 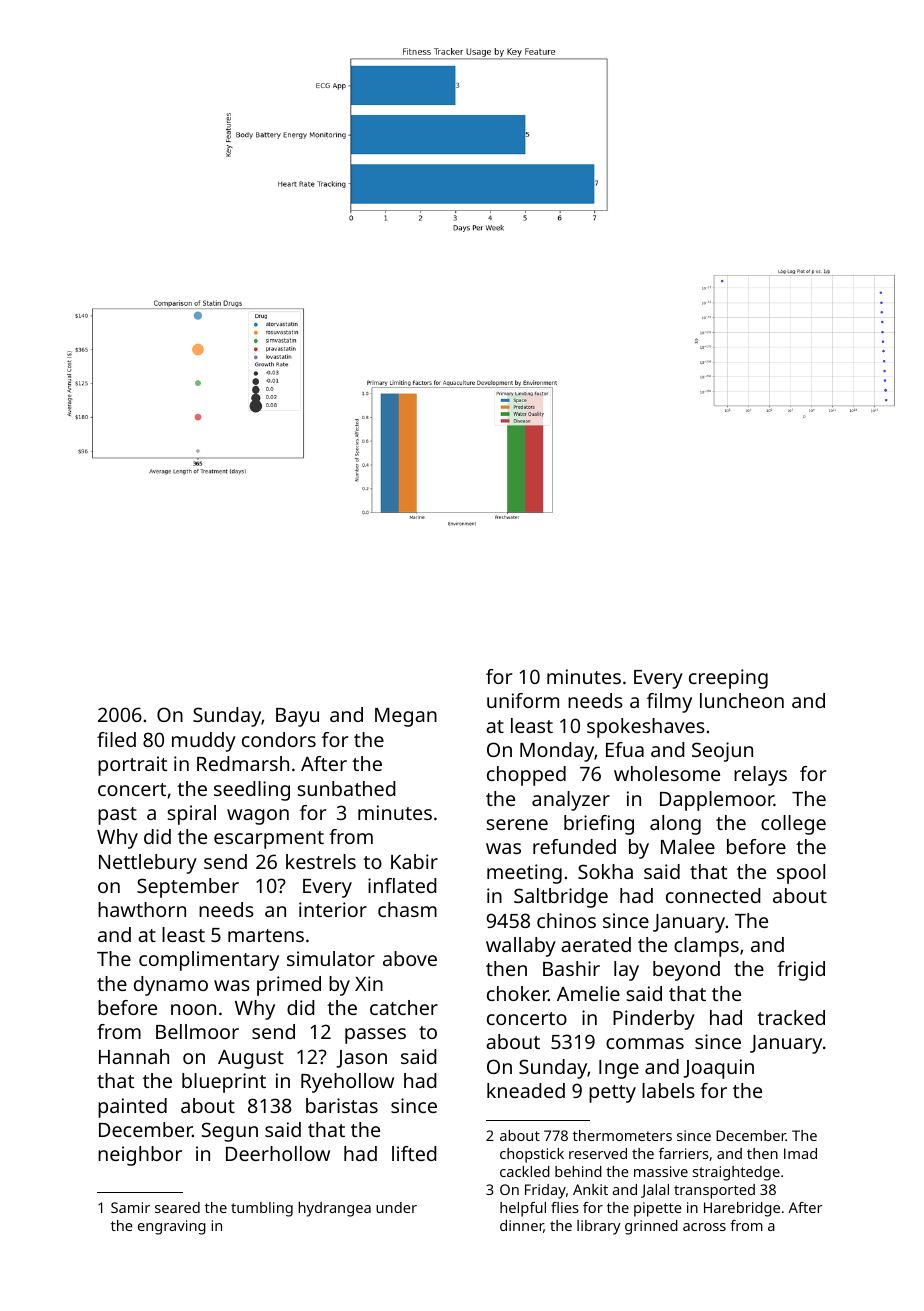 I want to click on spool, so click(x=801, y=874).
